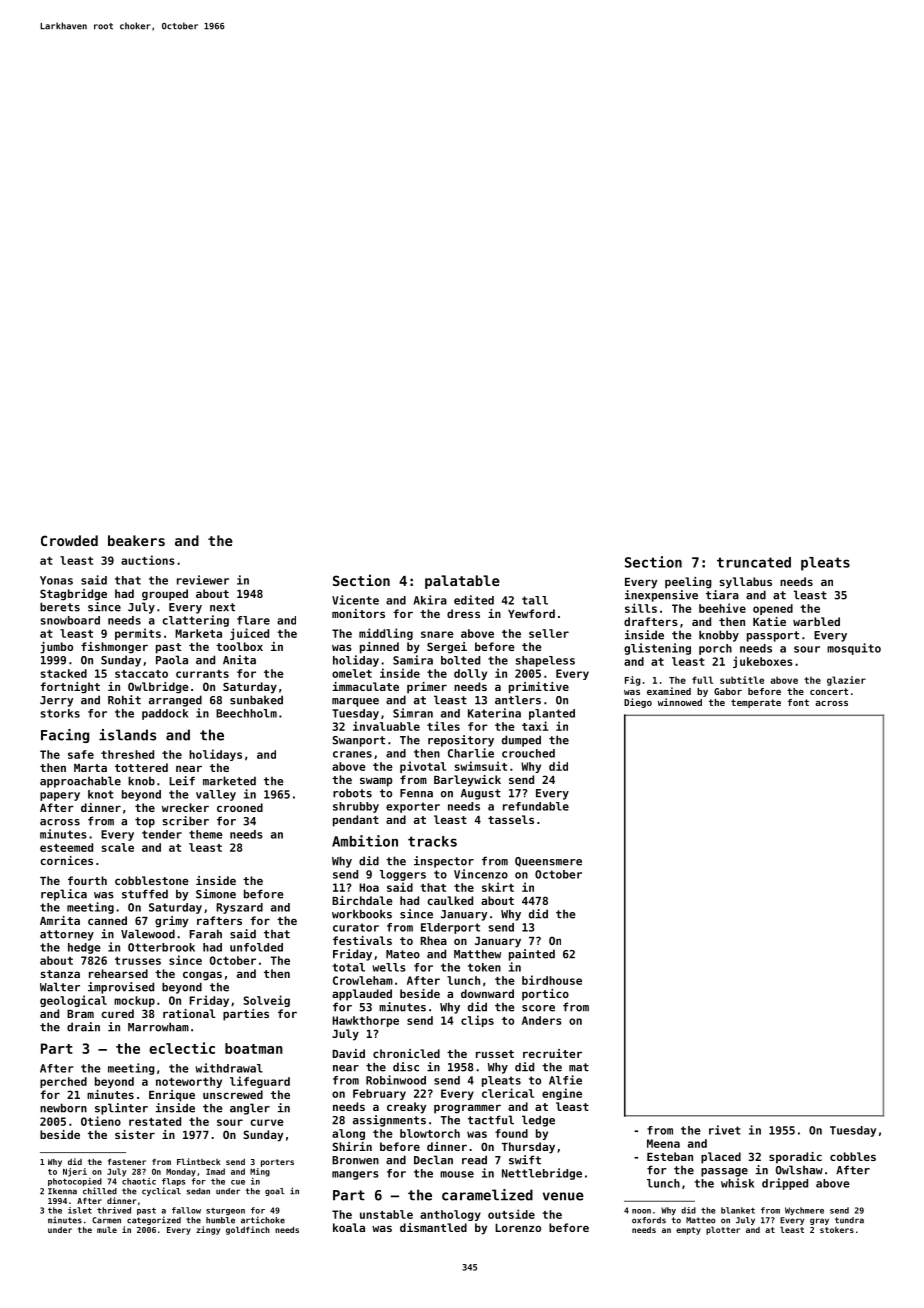  Describe the element at coordinates (722, 608) in the screenshot. I see `beehive` at that location.
